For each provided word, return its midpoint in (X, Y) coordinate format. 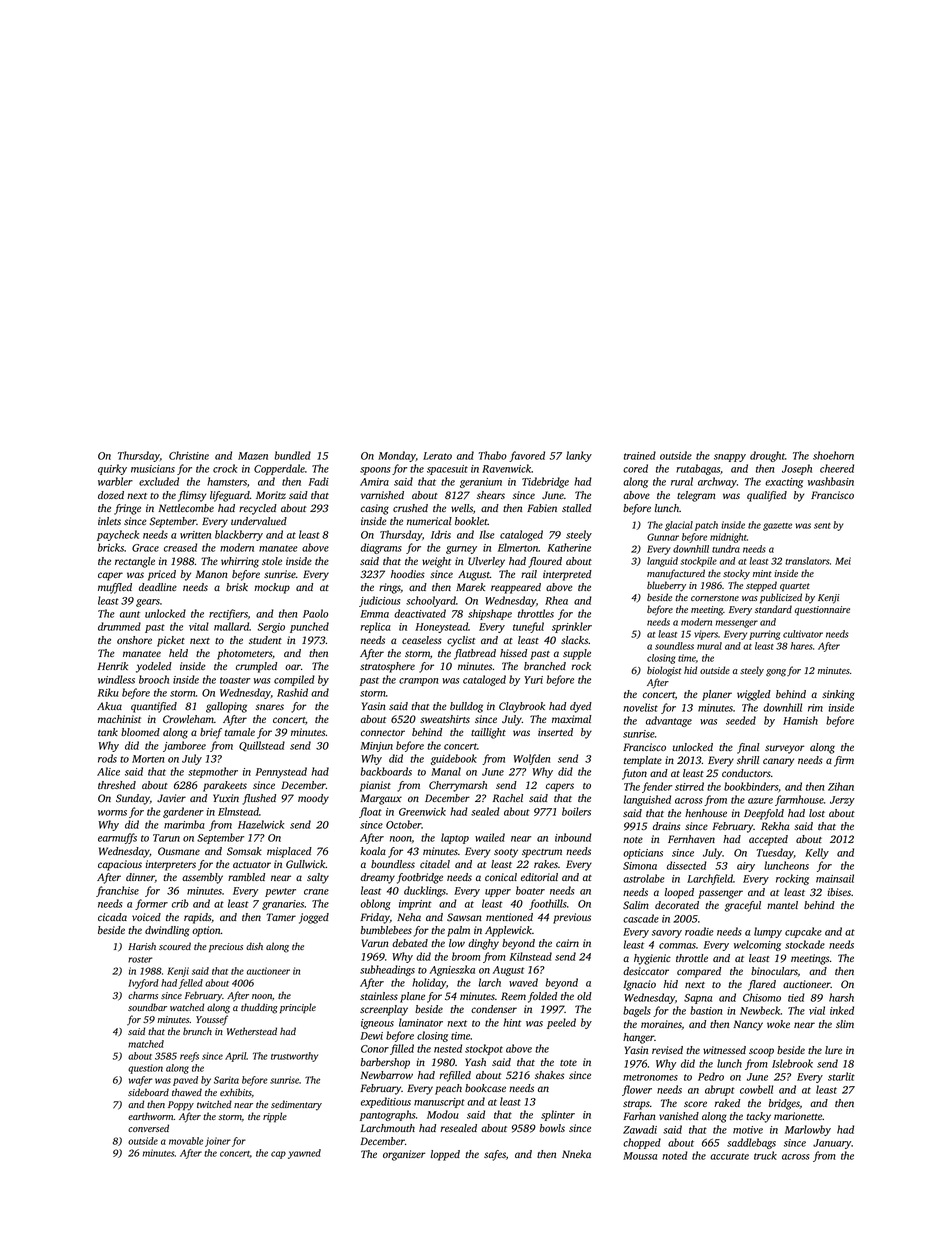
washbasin (831, 481)
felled (191, 984)
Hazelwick (261, 824)
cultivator (803, 634)
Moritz (271, 495)
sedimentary (296, 1105)
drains (666, 826)
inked (842, 1010)
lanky (579, 456)
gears (148, 603)
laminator (421, 1022)
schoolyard (431, 601)
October (404, 824)
